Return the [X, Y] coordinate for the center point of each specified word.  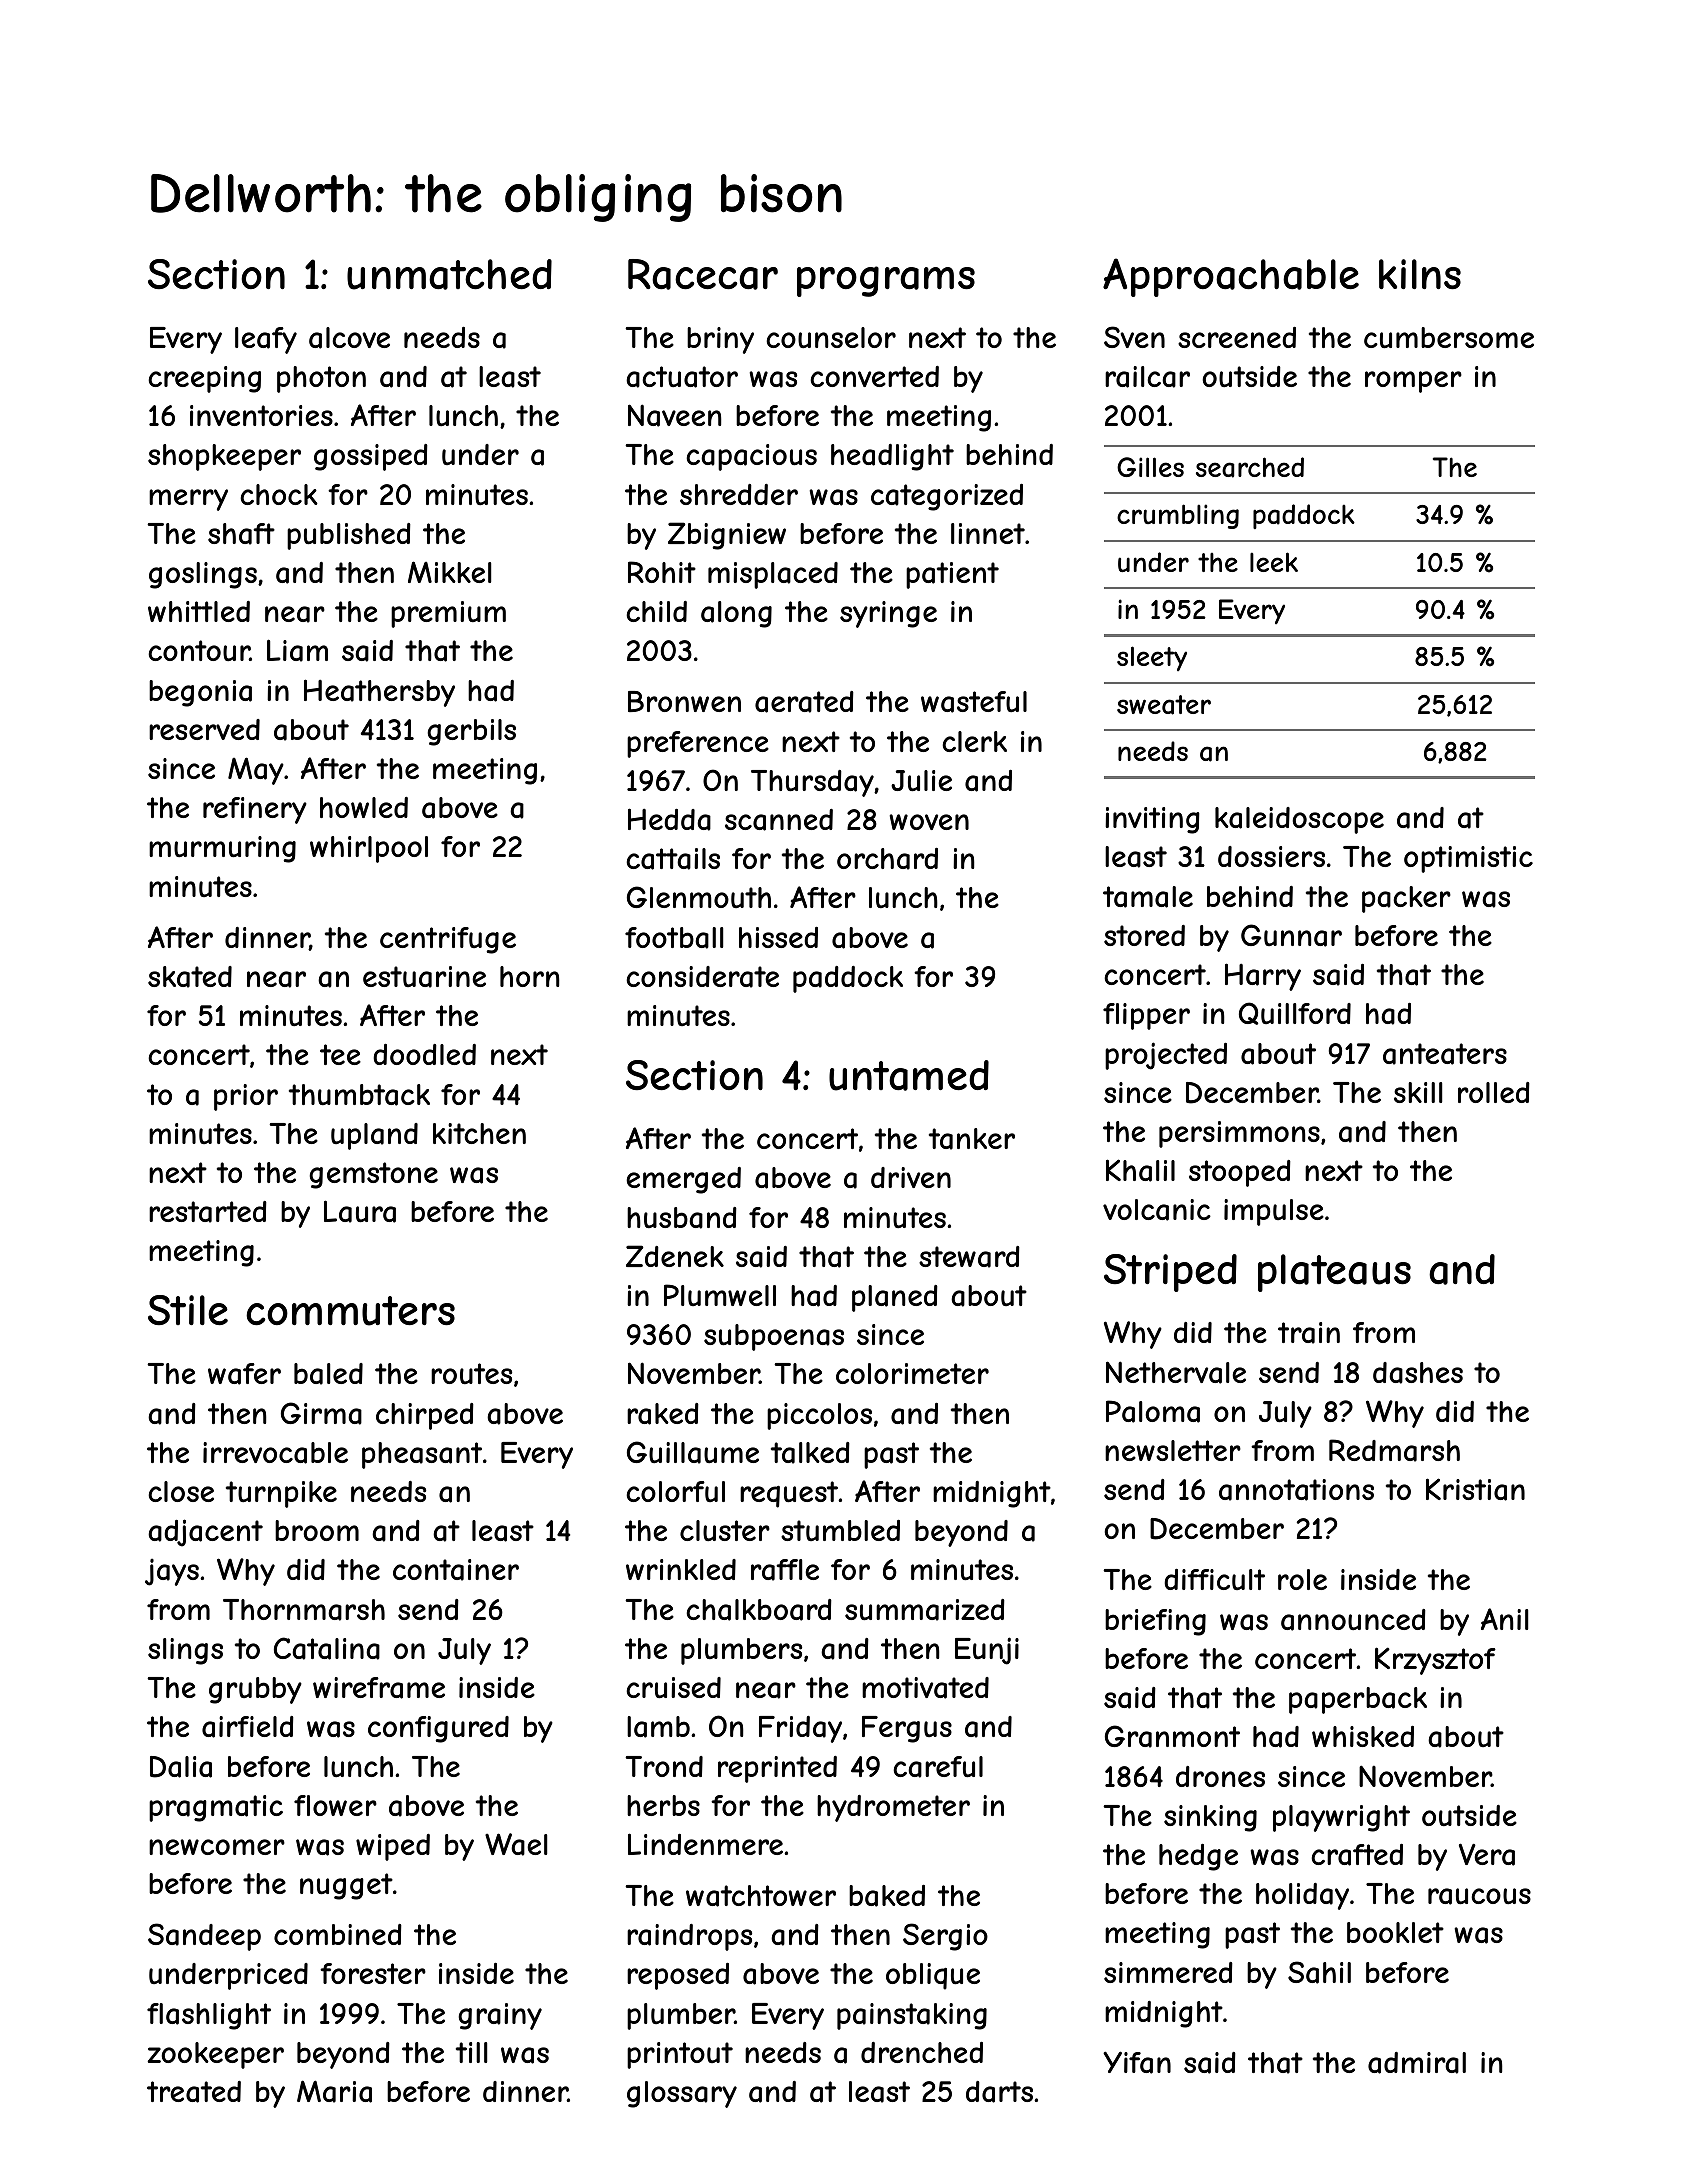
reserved [204, 729]
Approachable [1231, 277]
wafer [244, 1374]
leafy [266, 340]
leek [1274, 562]
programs [886, 281]
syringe [888, 614]
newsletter [1173, 1450]
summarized [925, 1610]
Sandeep [204, 1937]
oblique [933, 1976]
